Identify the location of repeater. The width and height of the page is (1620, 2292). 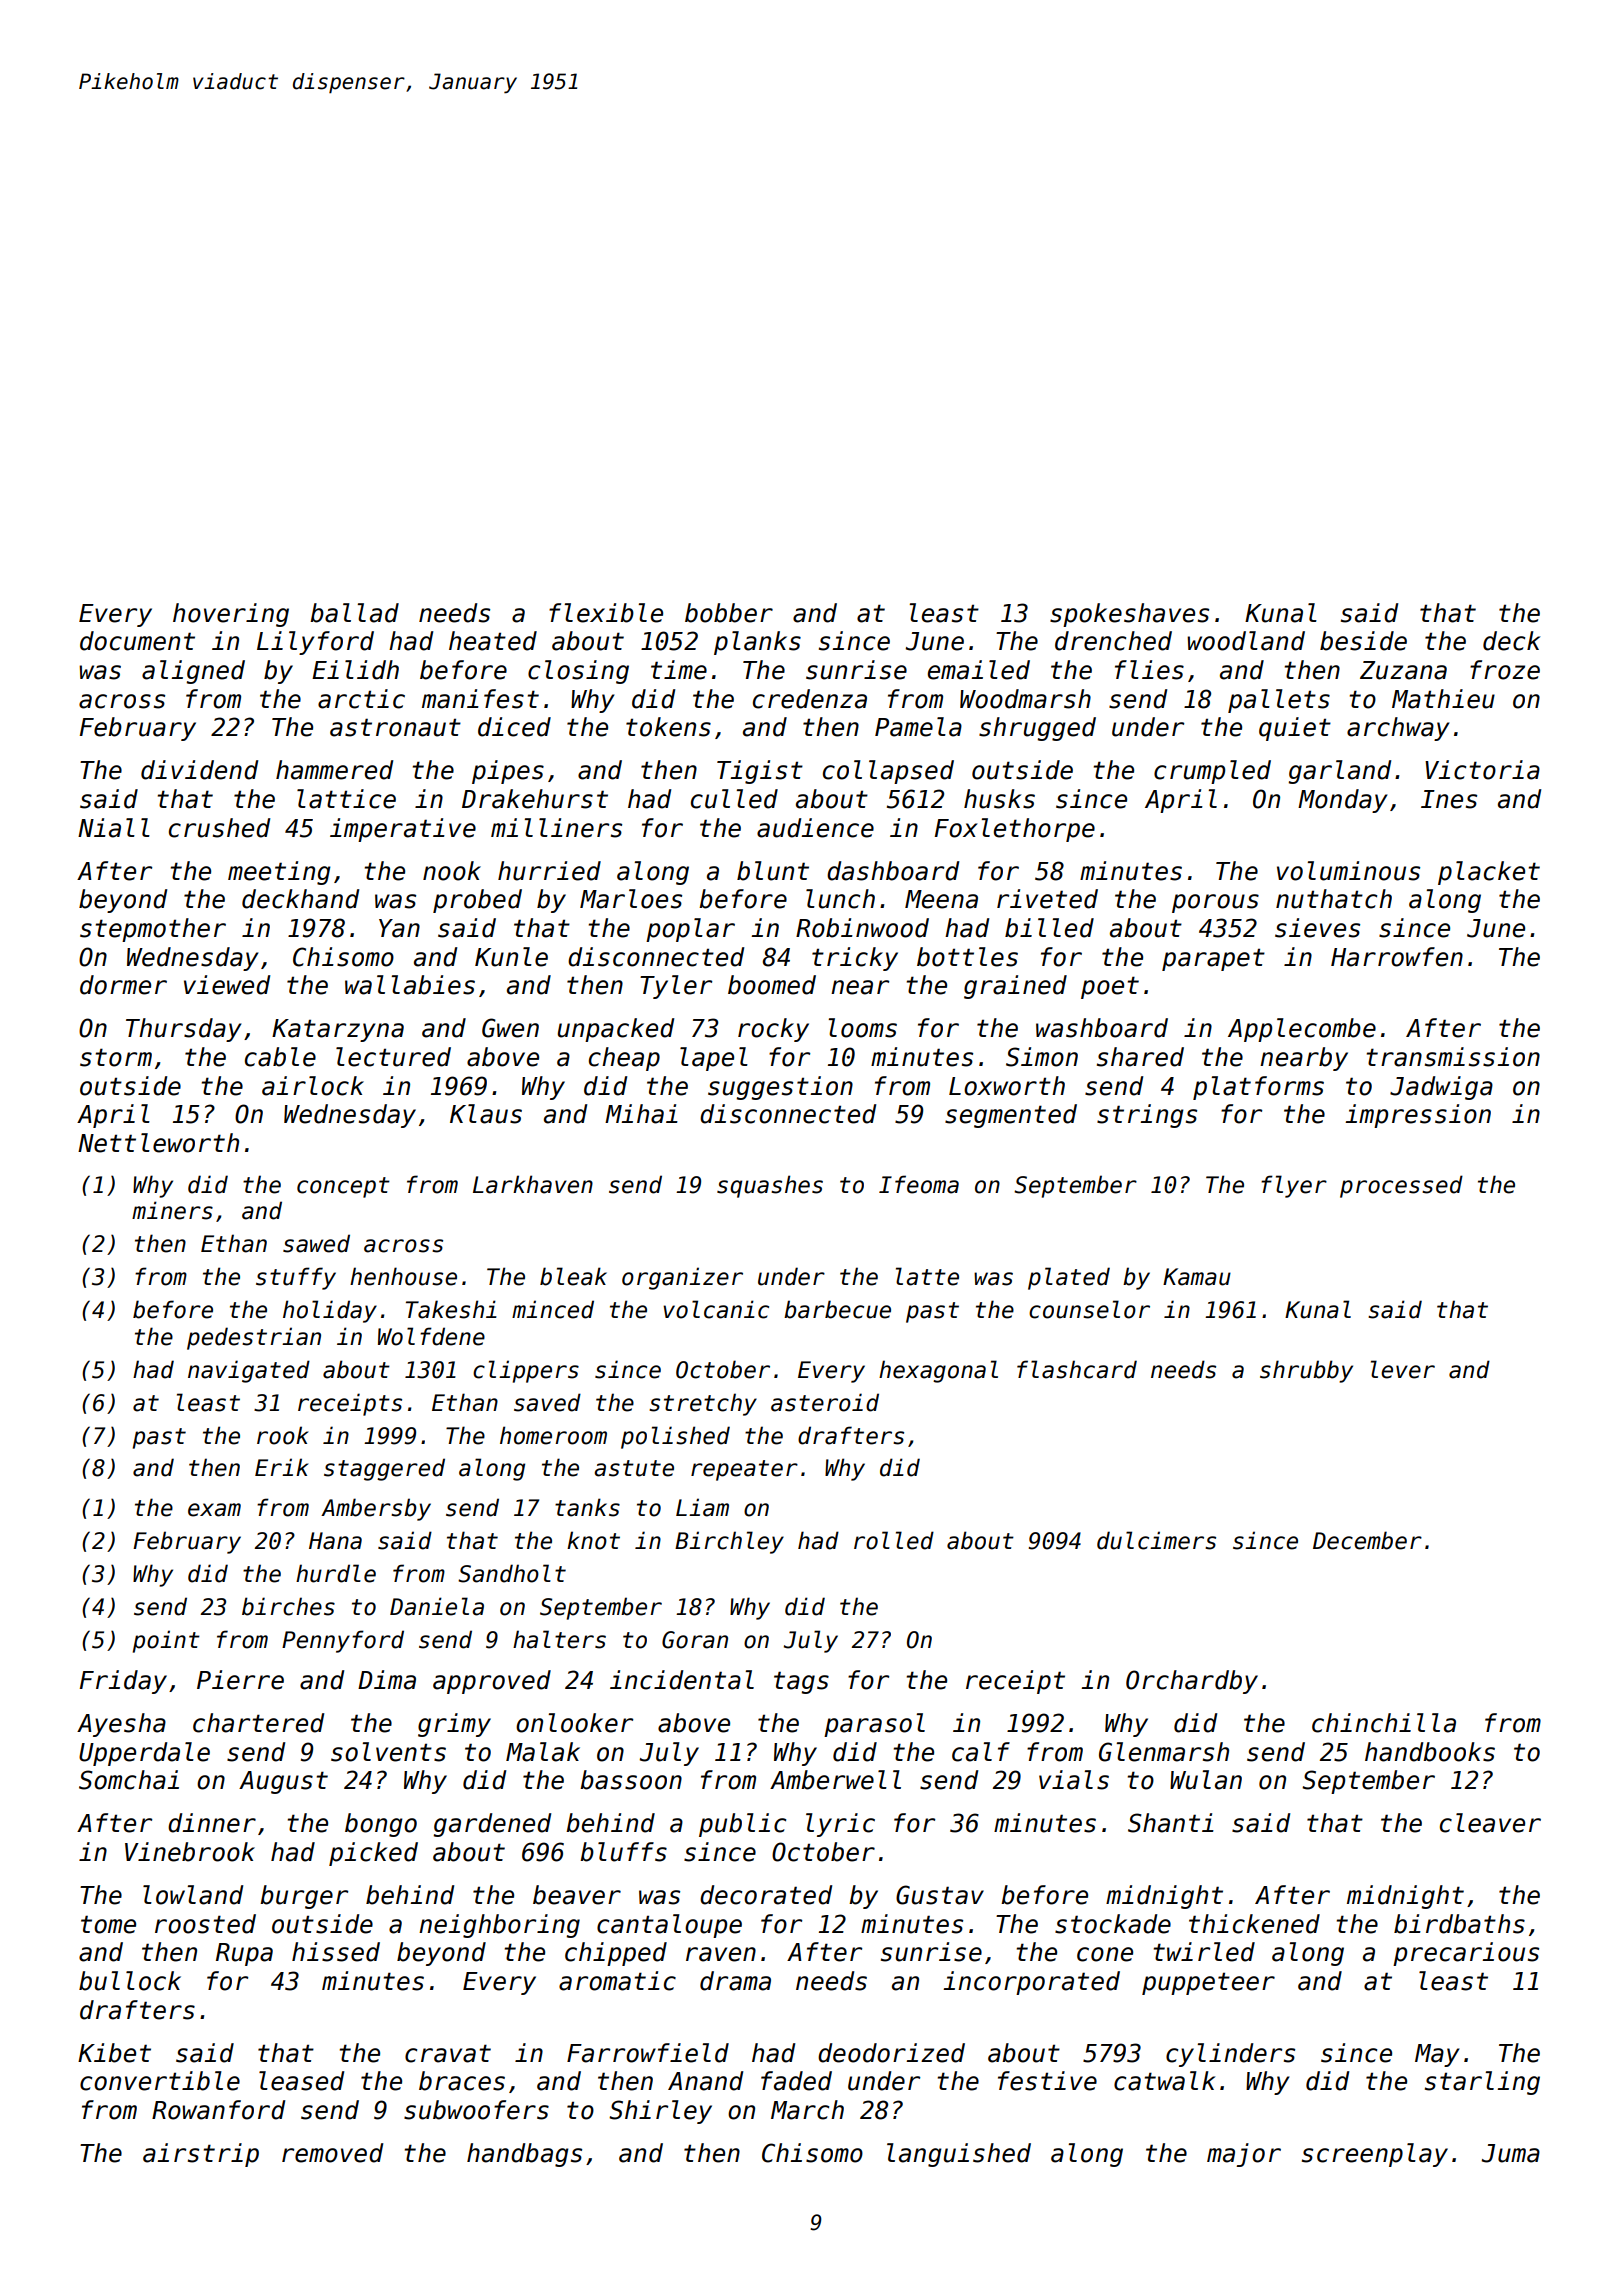
(744, 1470).
